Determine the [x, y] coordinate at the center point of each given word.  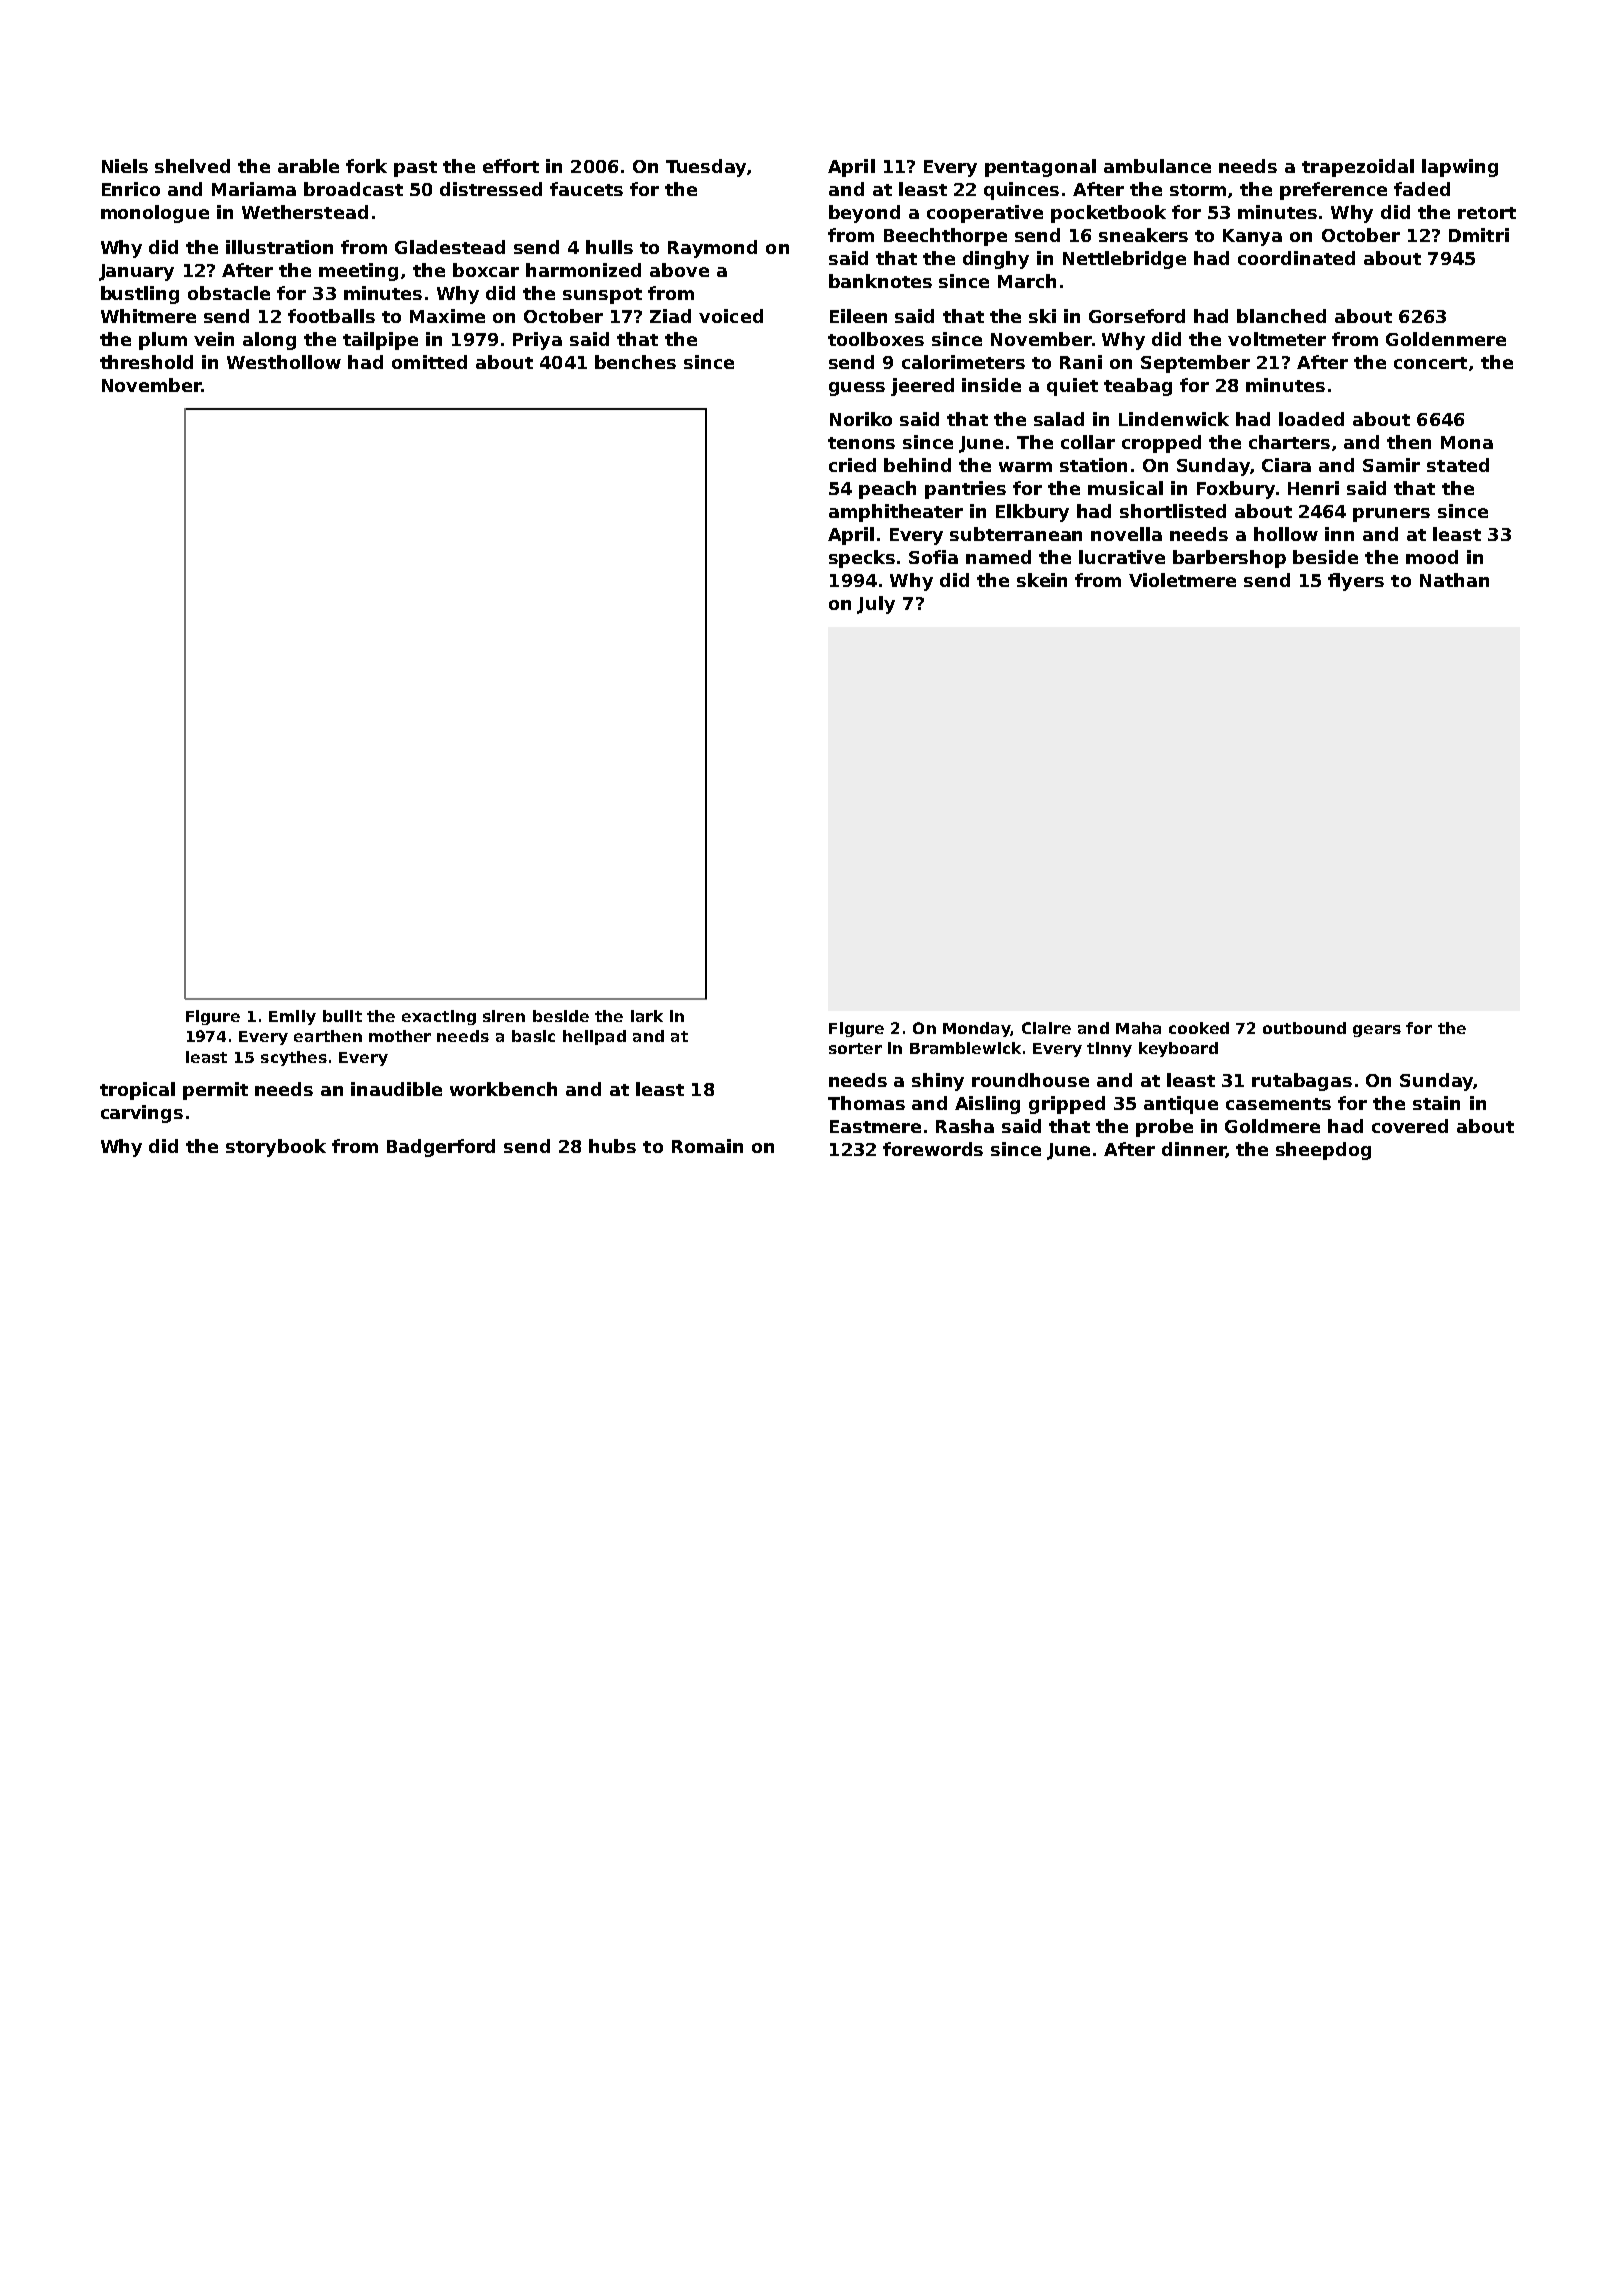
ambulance [1157, 166]
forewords [933, 1149]
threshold [146, 362]
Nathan [1454, 580]
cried [852, 465]
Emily [292, 1017]
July [876, 605]
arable [308, 166]
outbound [1304, 1028]
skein [1042, 580]
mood [1432, 557]
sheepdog [1323, 1151]
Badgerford [441, 1148]
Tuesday [706, 168]
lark [647, 1016]
